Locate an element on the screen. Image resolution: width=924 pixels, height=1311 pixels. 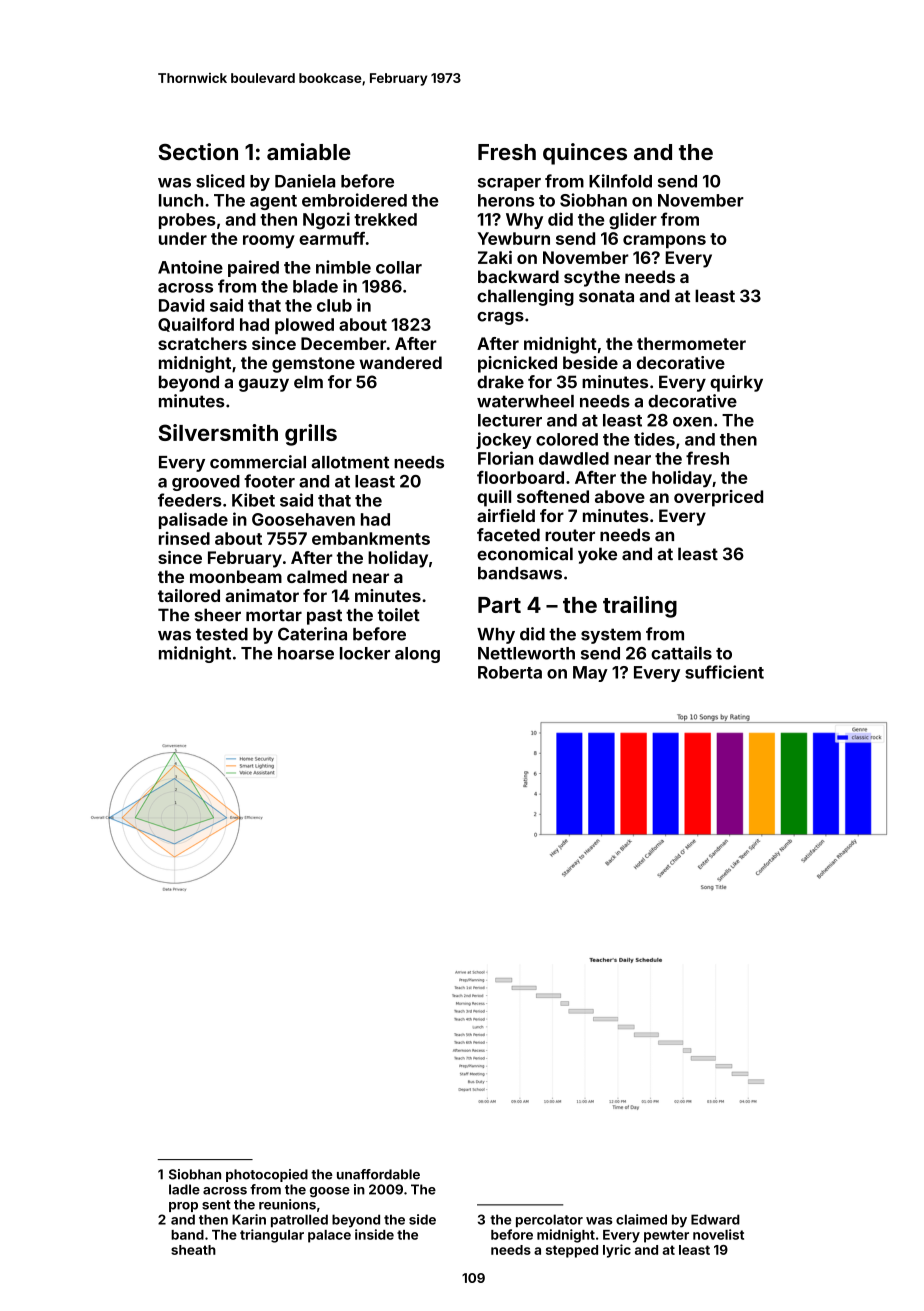
embroidered is located at coordinates (354, 200).
